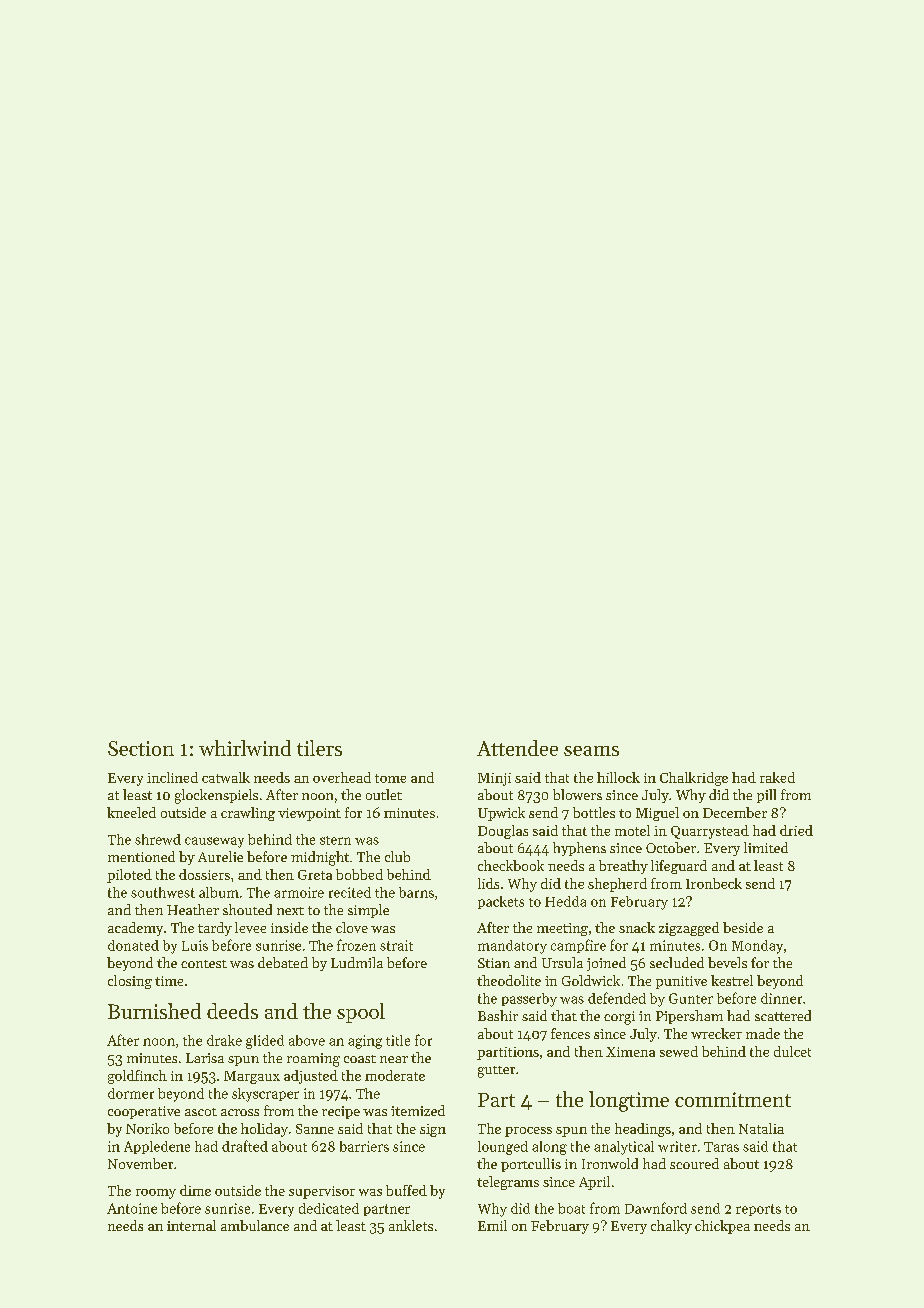 The height and width of the screenshot is (1308, 924). Describe the element at coordinates (511, 865) in the screenshot. I see `checkbook` at that location.
